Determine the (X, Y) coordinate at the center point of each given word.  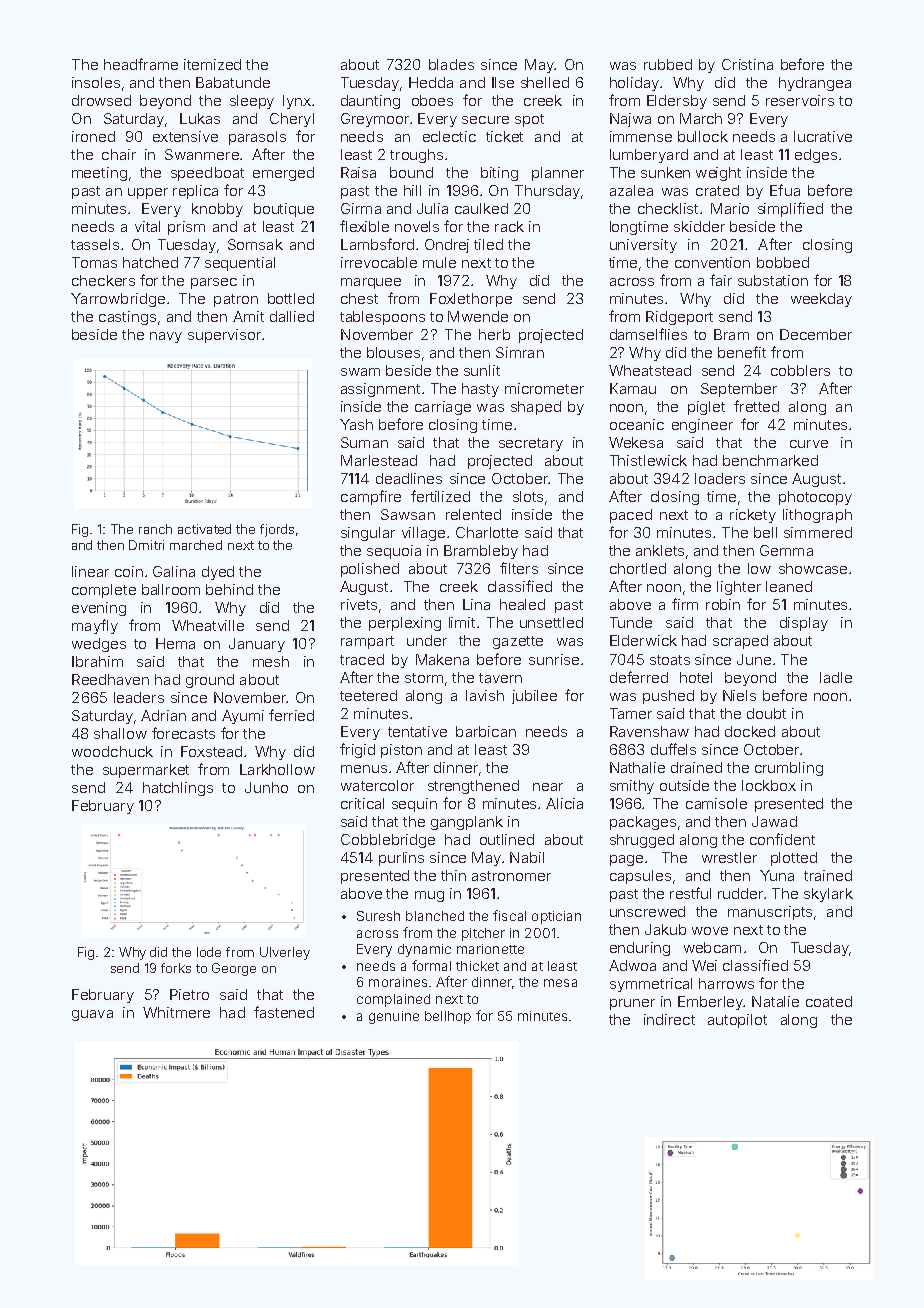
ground (210, 681)
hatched (150, 262)
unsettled (551, 622)
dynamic (424, 950)
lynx (297, 102)
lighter (739, 588)
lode (209, 952)
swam (360, 372)
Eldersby (677, 102)
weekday (821, 300)
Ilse (503, 82)
